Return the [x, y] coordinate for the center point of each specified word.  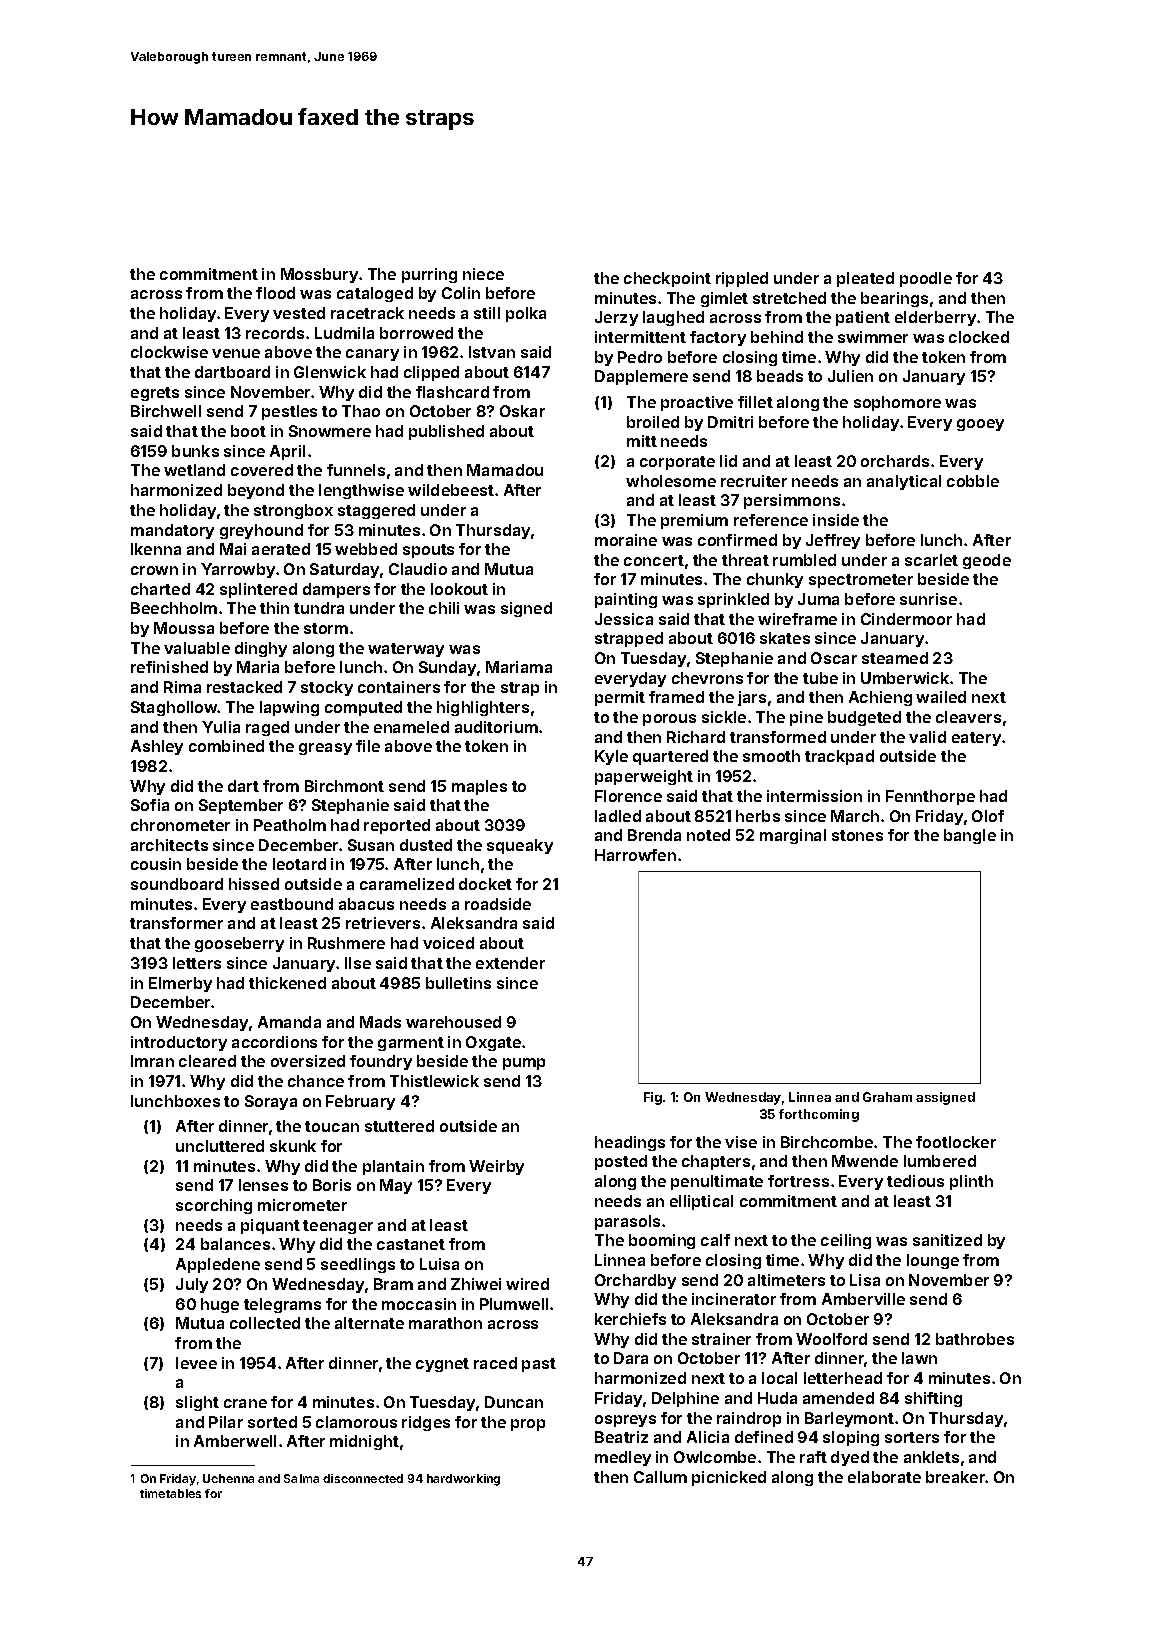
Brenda [654, 835]
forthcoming [819, 1115]
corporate [677, 463]
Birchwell [166, 411]
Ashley [157, 747]
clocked [979, 337]
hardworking [463, 1480]
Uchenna [228, 1478]
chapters [716, 1162]
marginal [793, 836]
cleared [207, 1061]
